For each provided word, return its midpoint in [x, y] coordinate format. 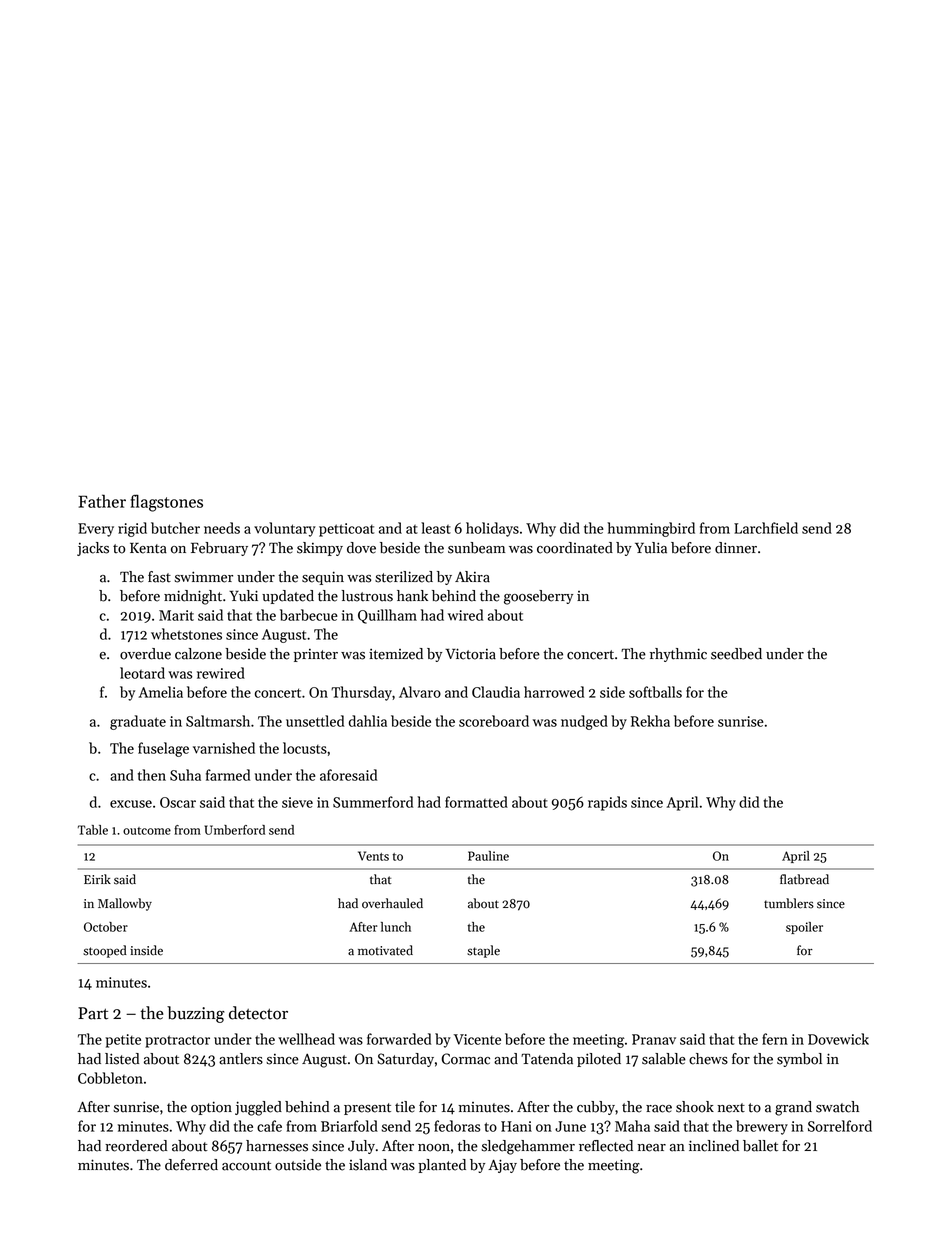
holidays [492, 529]
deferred [191, 1165]
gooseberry [538, 597]
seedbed [736, 654]
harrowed [554, 692]
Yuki [243, 596]
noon [434, 1148]
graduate [138, 722]
